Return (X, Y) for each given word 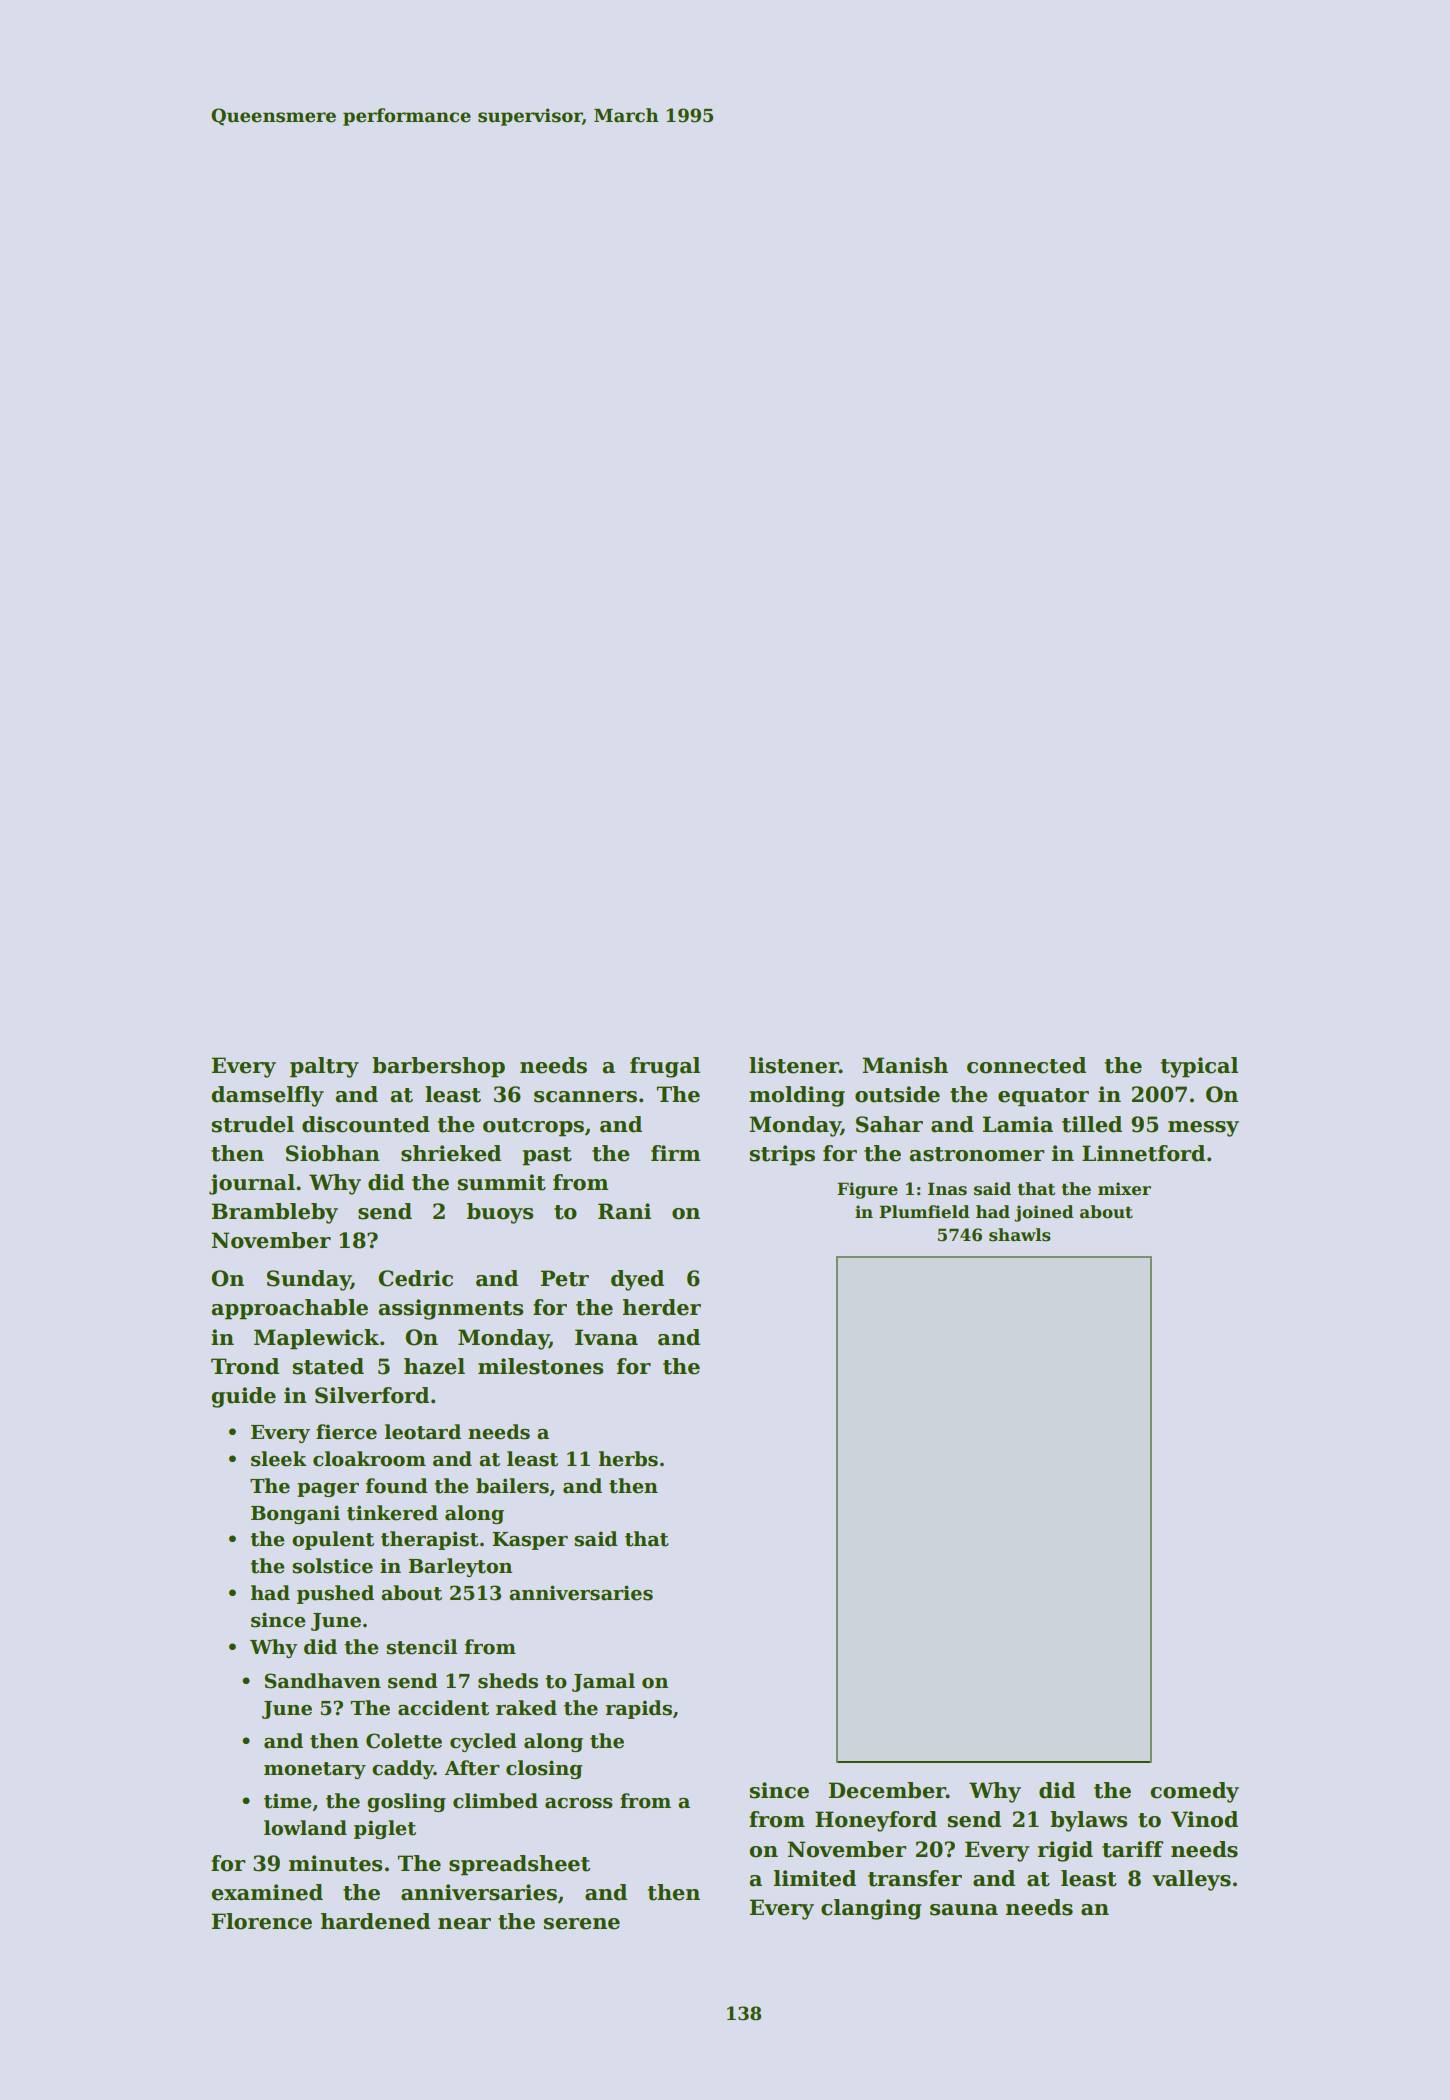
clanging (871, 1909)
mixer (1124, 1189)
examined (267, 1892)
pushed (335, 1594)
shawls (1020, 1235)
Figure (867, 1190)
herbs (628, 1459)
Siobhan (333, 1153)
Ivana (606, 1337)
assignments (450, 1309)
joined (1044, 1213)
